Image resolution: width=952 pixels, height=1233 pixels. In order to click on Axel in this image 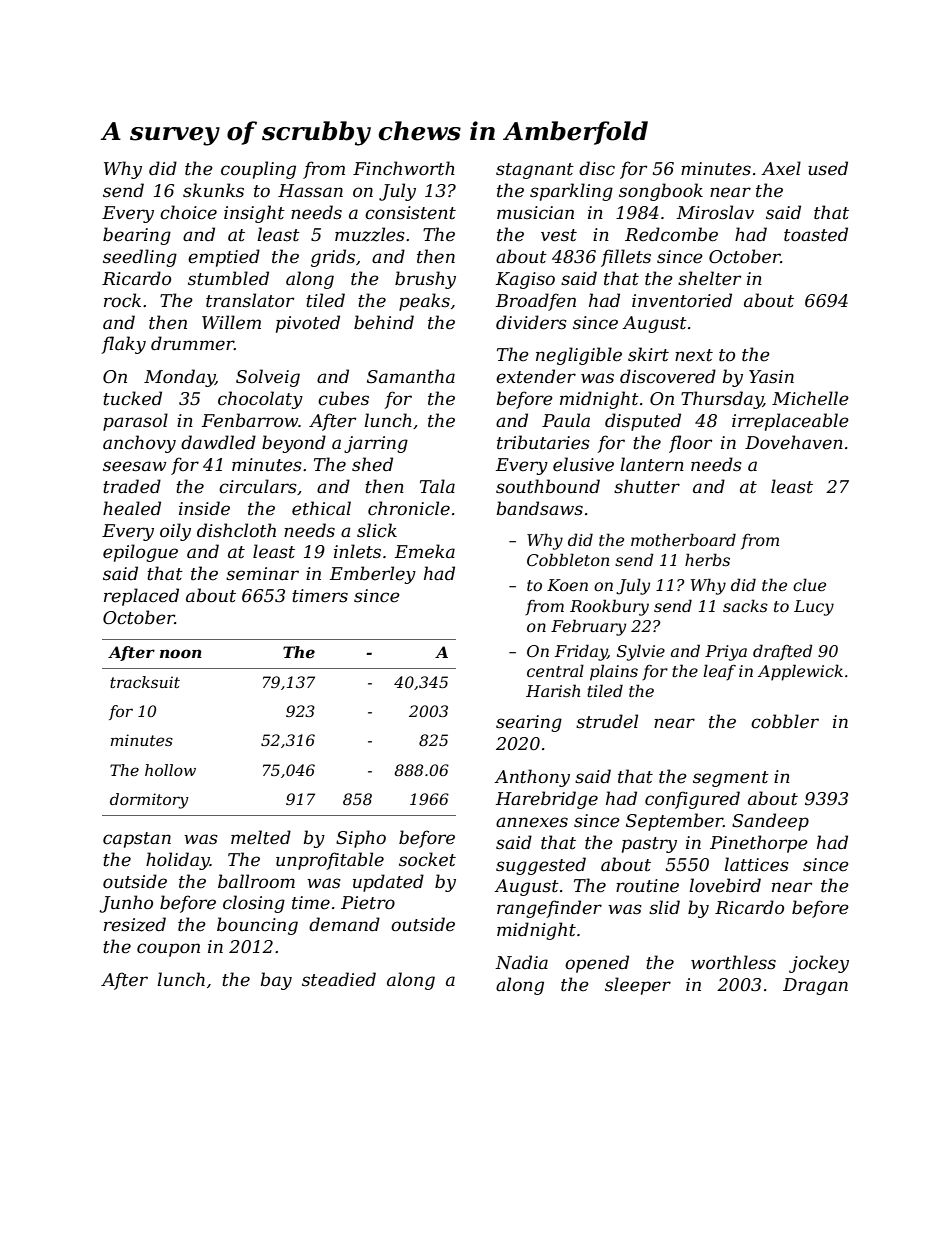, I will do `click(781, 168)`.
